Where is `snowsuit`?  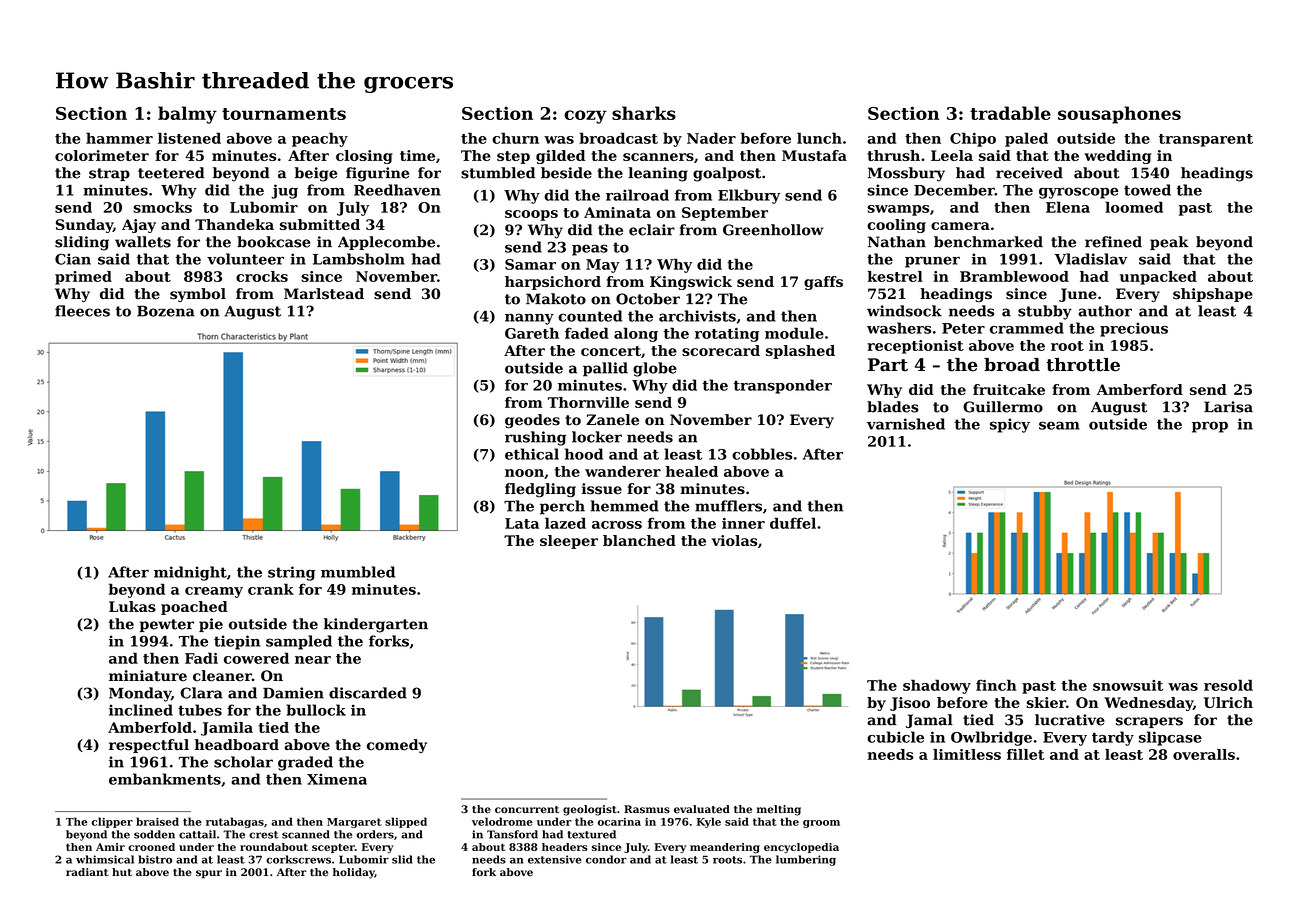 snowsuit is located at coordinates (1128, 685).
